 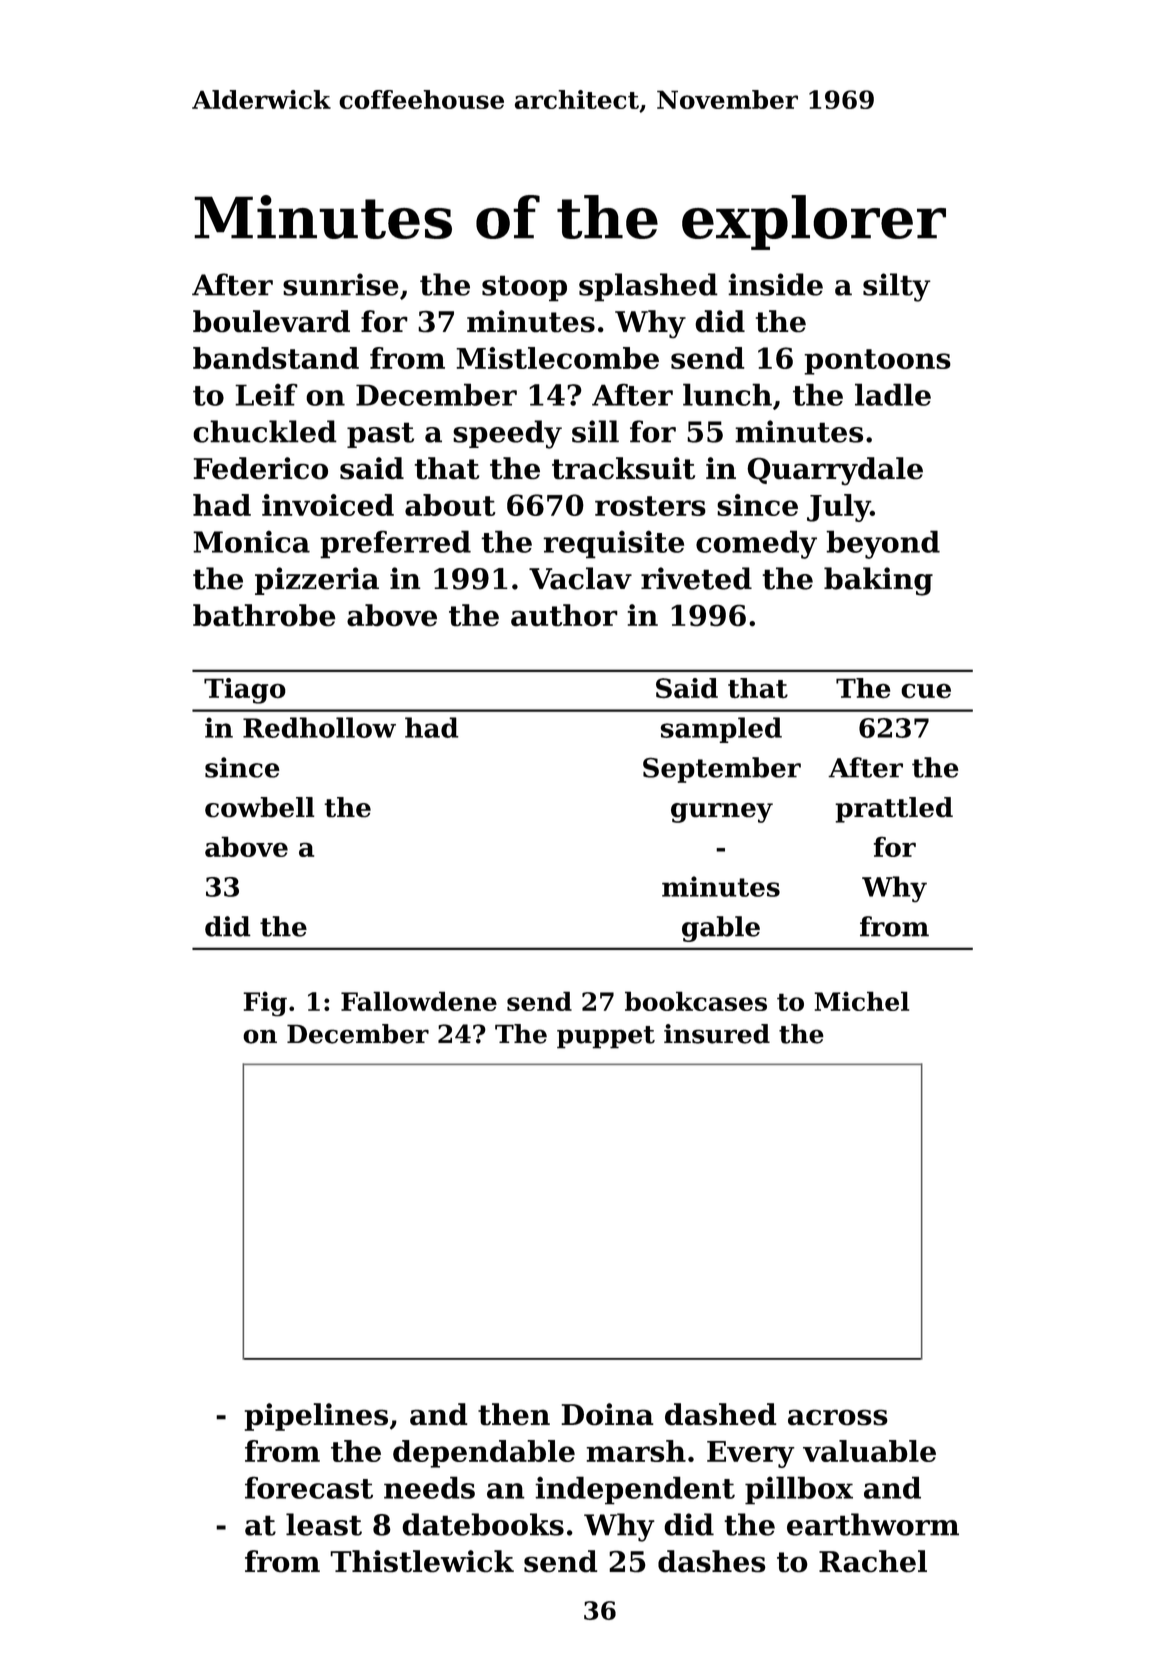 I want to click on Fallowdene, so click(x=419, y=1001).
